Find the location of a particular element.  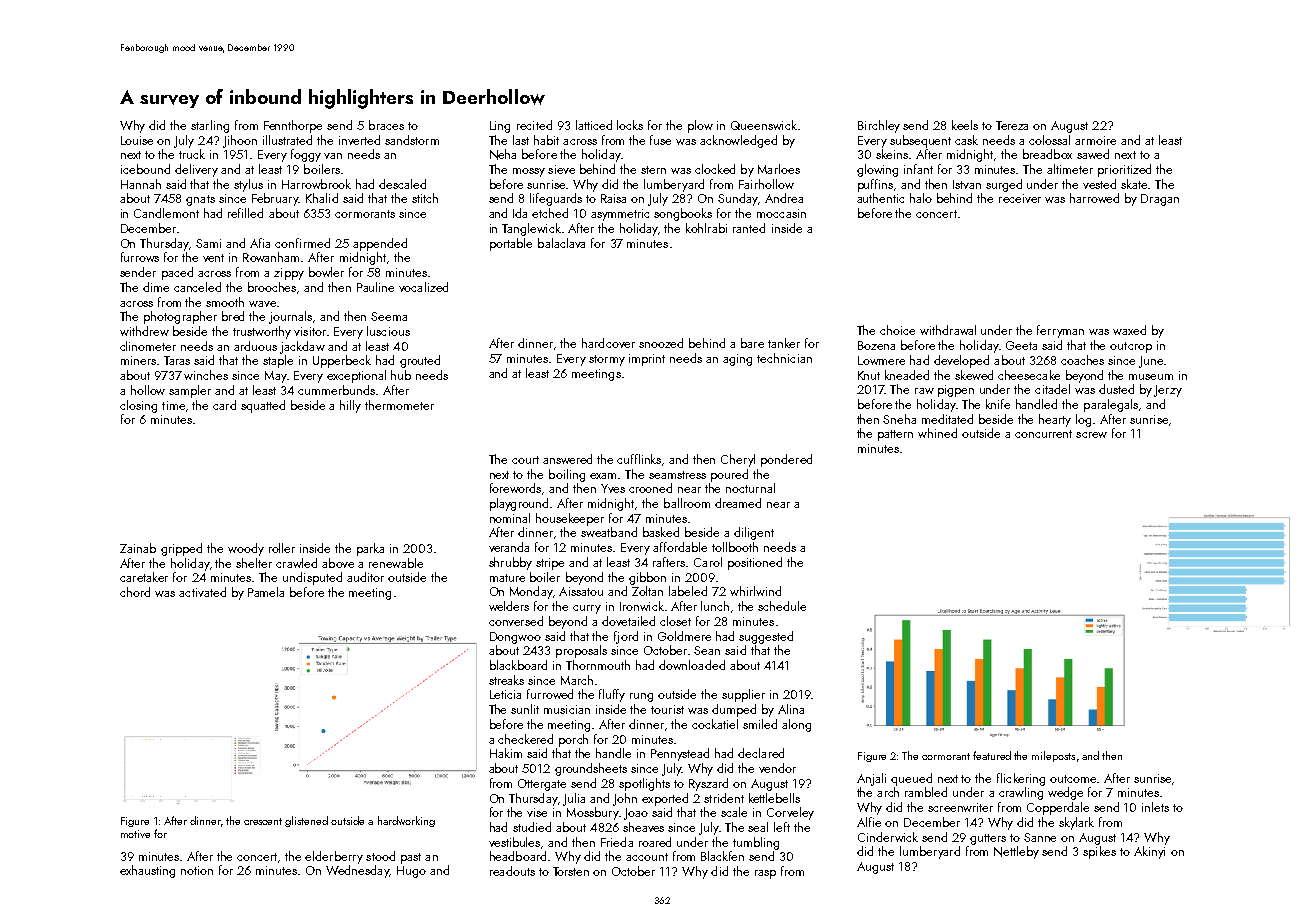

hardworking is located at coordinates (406, 821).
